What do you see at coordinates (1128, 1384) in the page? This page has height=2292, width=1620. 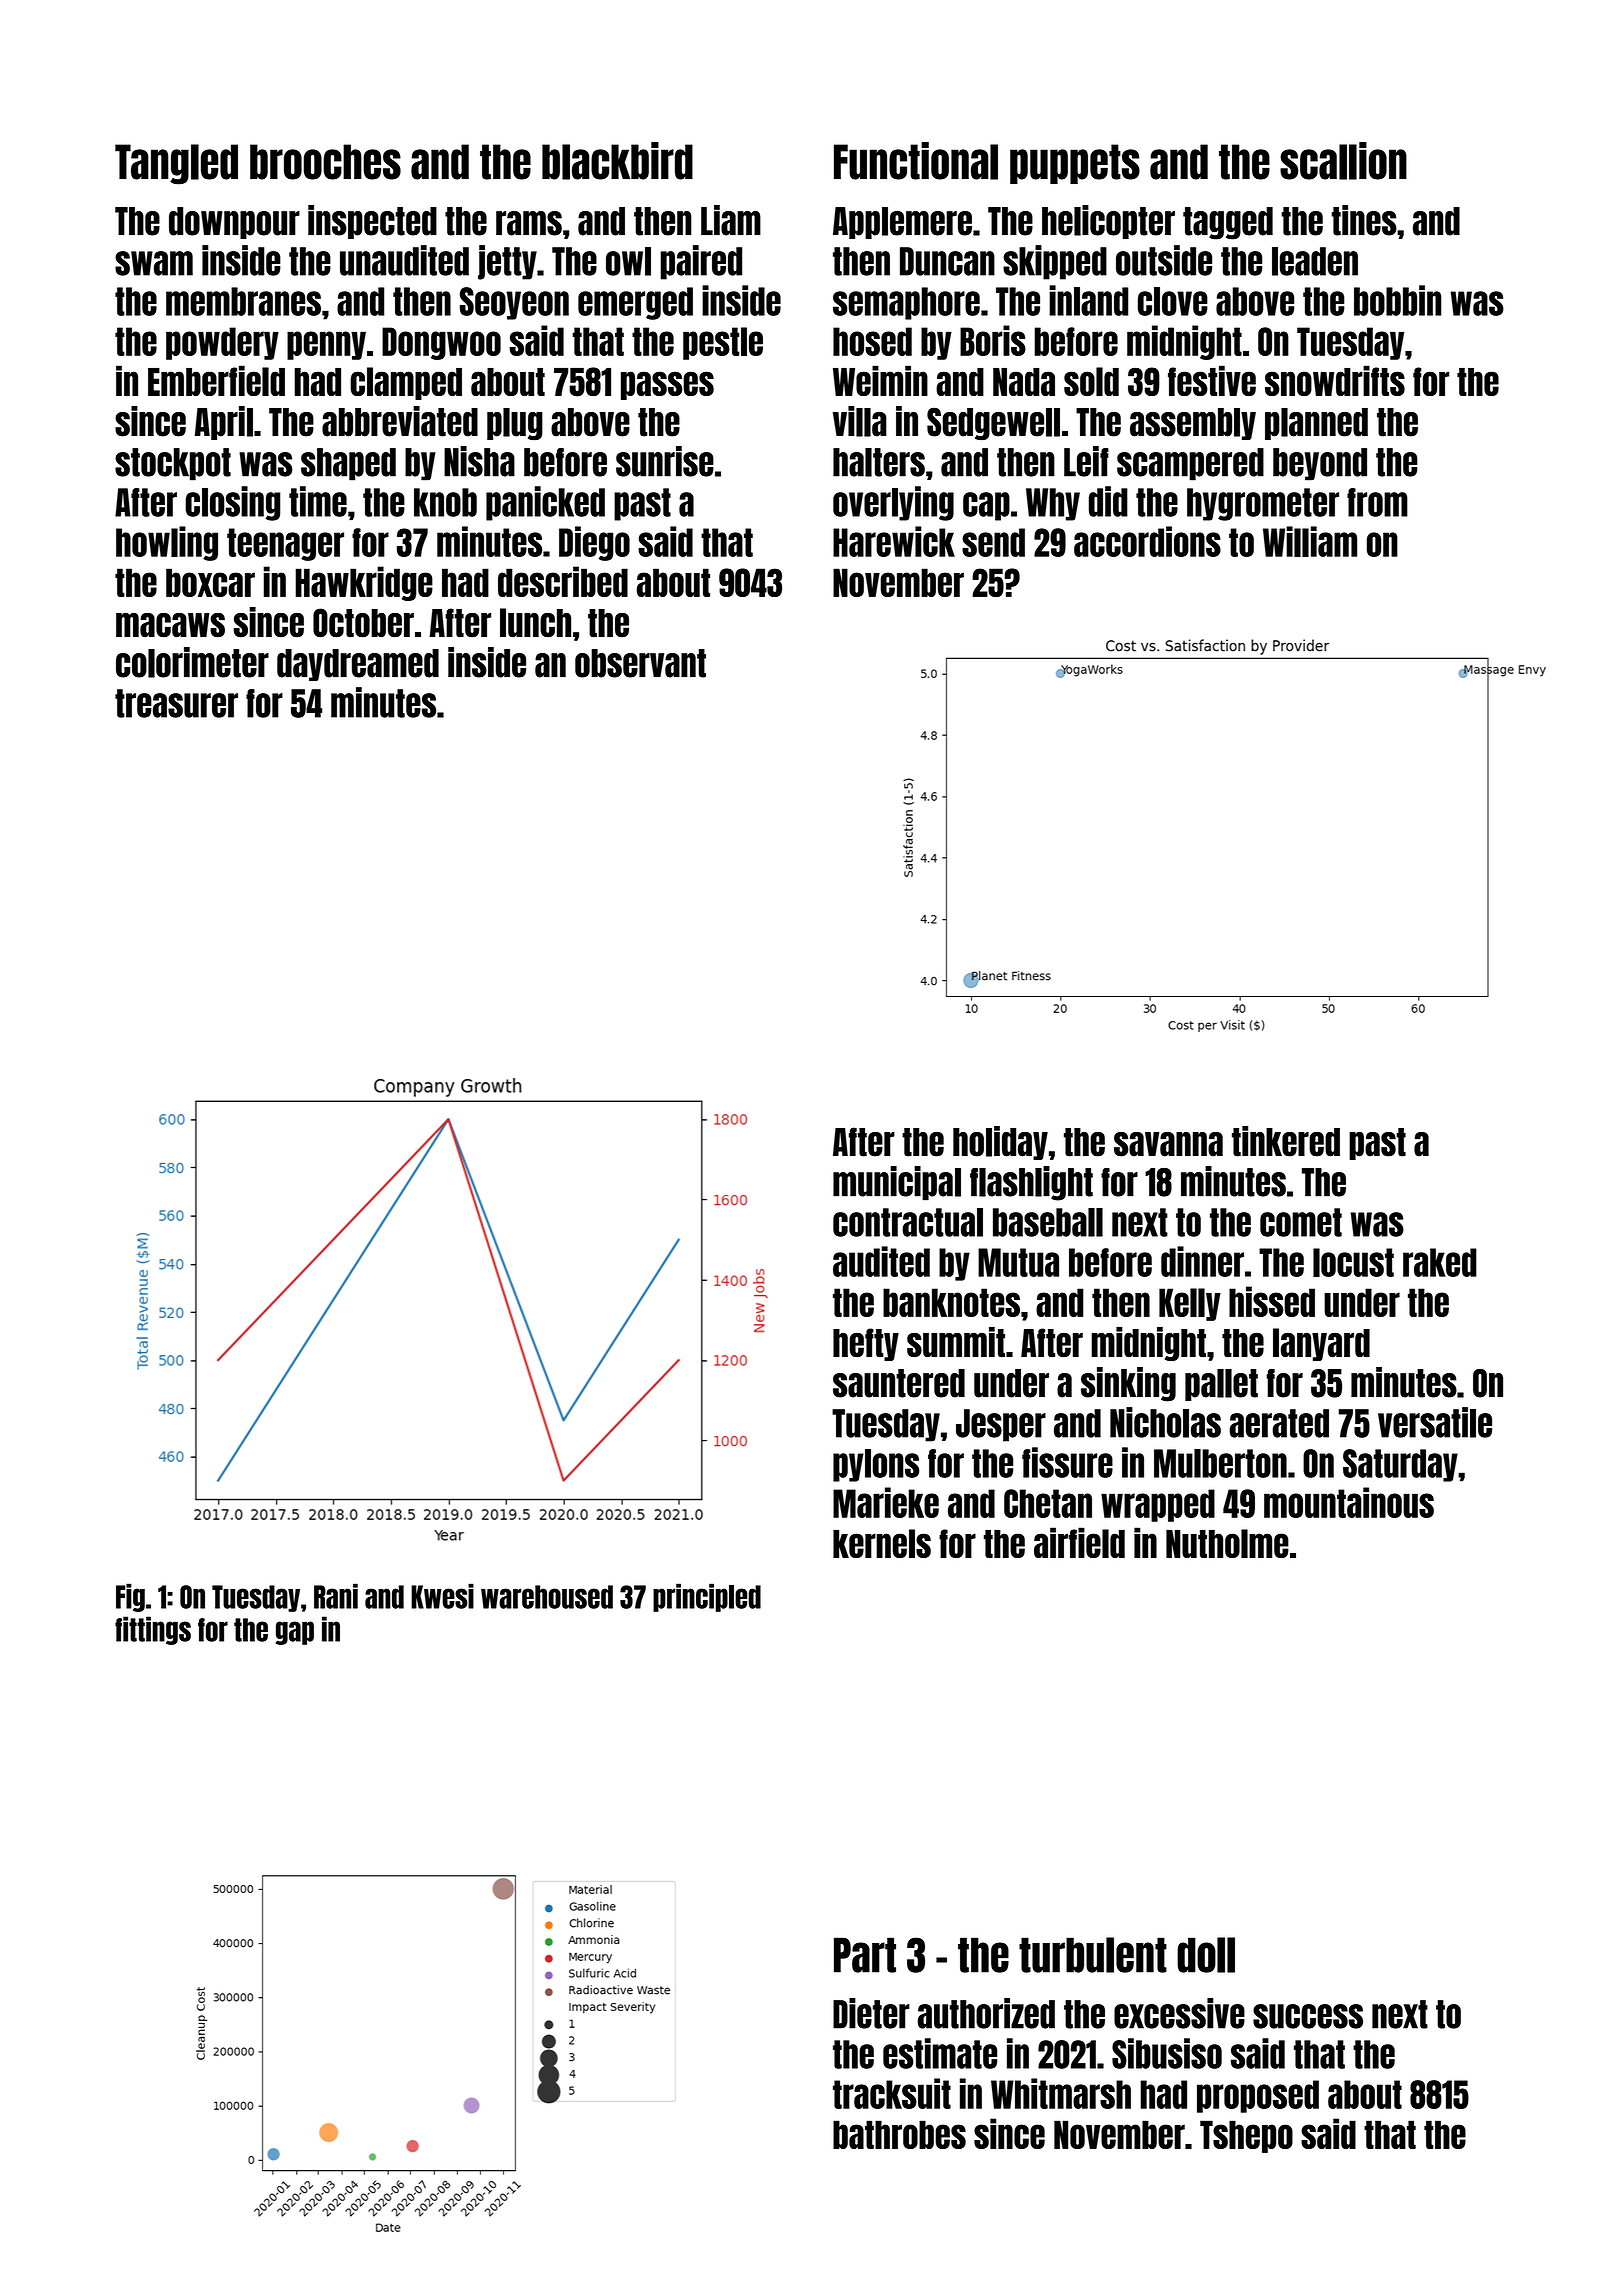 I see `sinking` at bounding box center [1128, 1384].
